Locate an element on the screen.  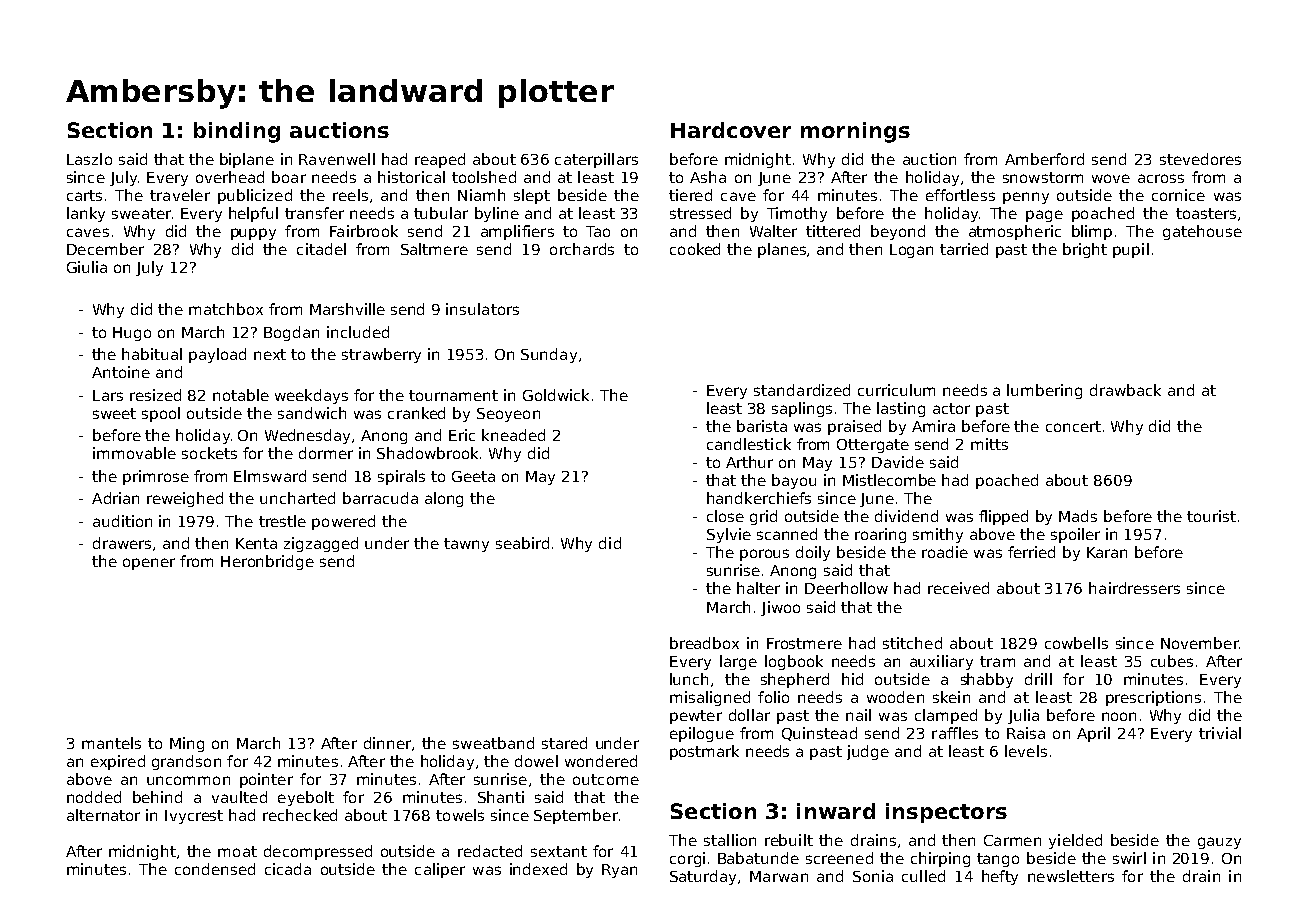
lunch is located at coordinates (689, 679).
